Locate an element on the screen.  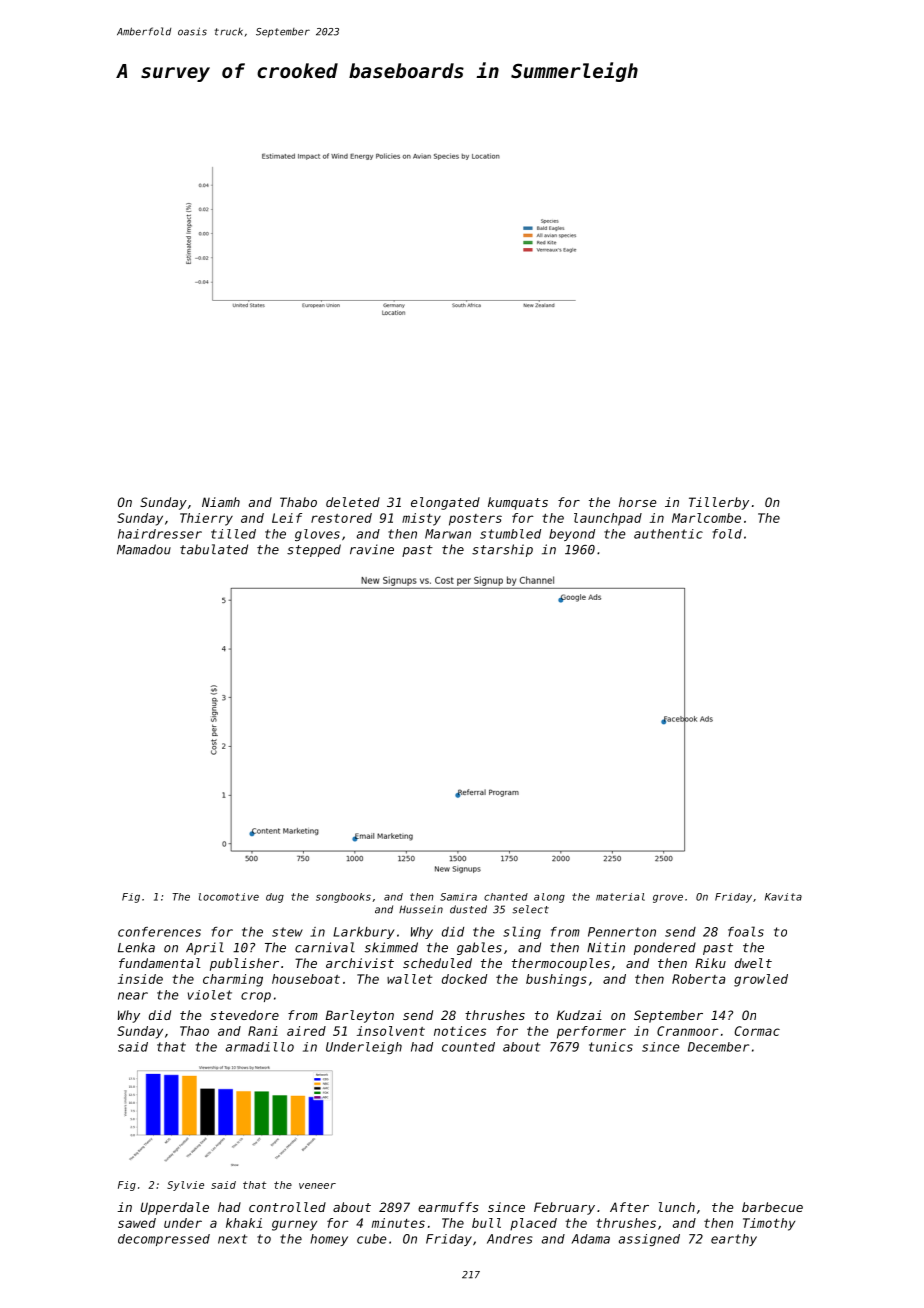
Mamadou is located at coordinates (144, 549).
